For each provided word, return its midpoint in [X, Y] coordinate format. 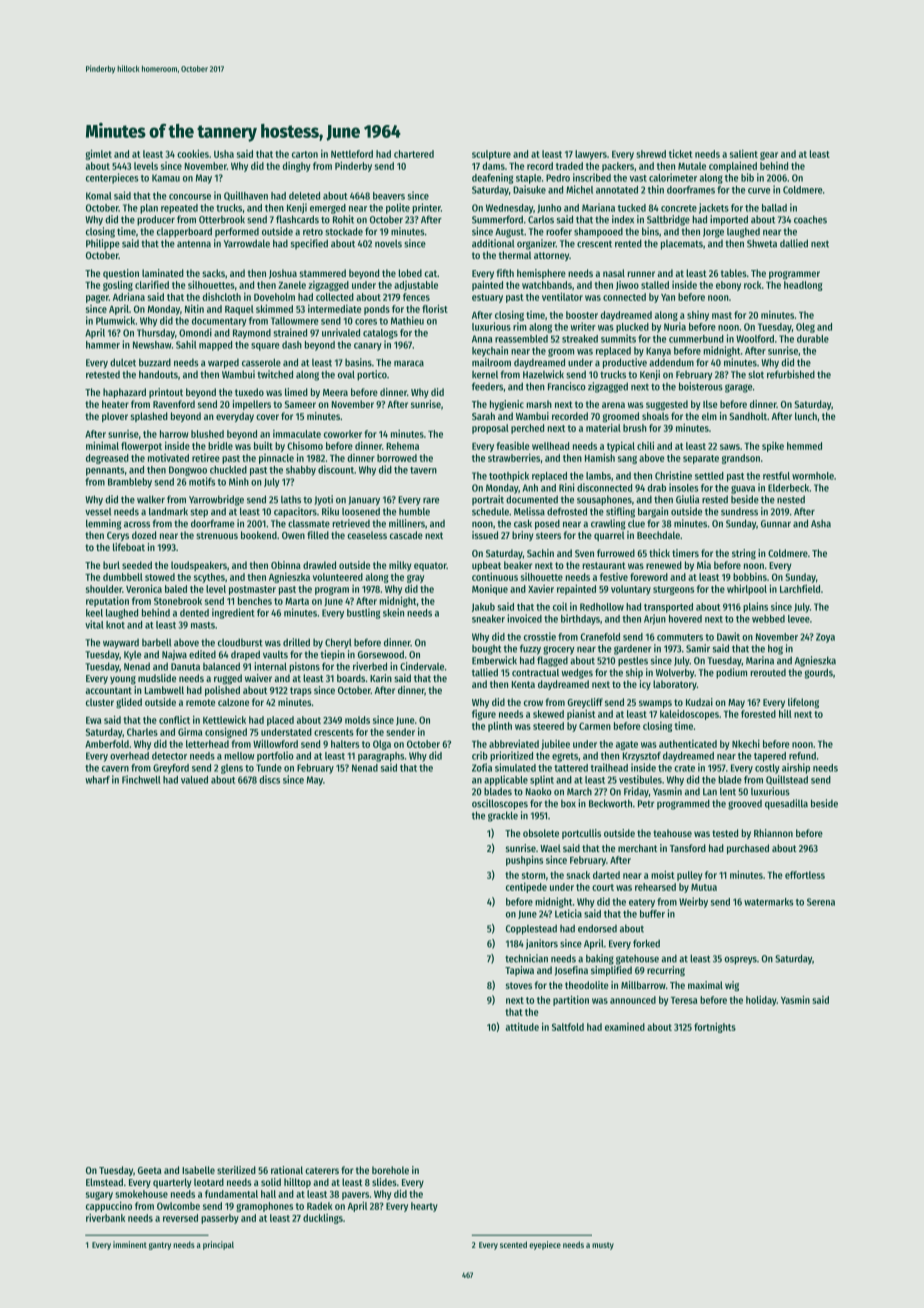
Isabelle [198, 1170]
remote [200, 702]
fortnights [715, 1028]
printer [426, 208]
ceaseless [367, 535]
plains [755, 607]
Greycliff [585, 703]
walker [151, 499]
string [744, 554]
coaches [810, 219]
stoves [519, 985]
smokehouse [141, 1194]
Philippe [103, 244]
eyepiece [545, 1245]
